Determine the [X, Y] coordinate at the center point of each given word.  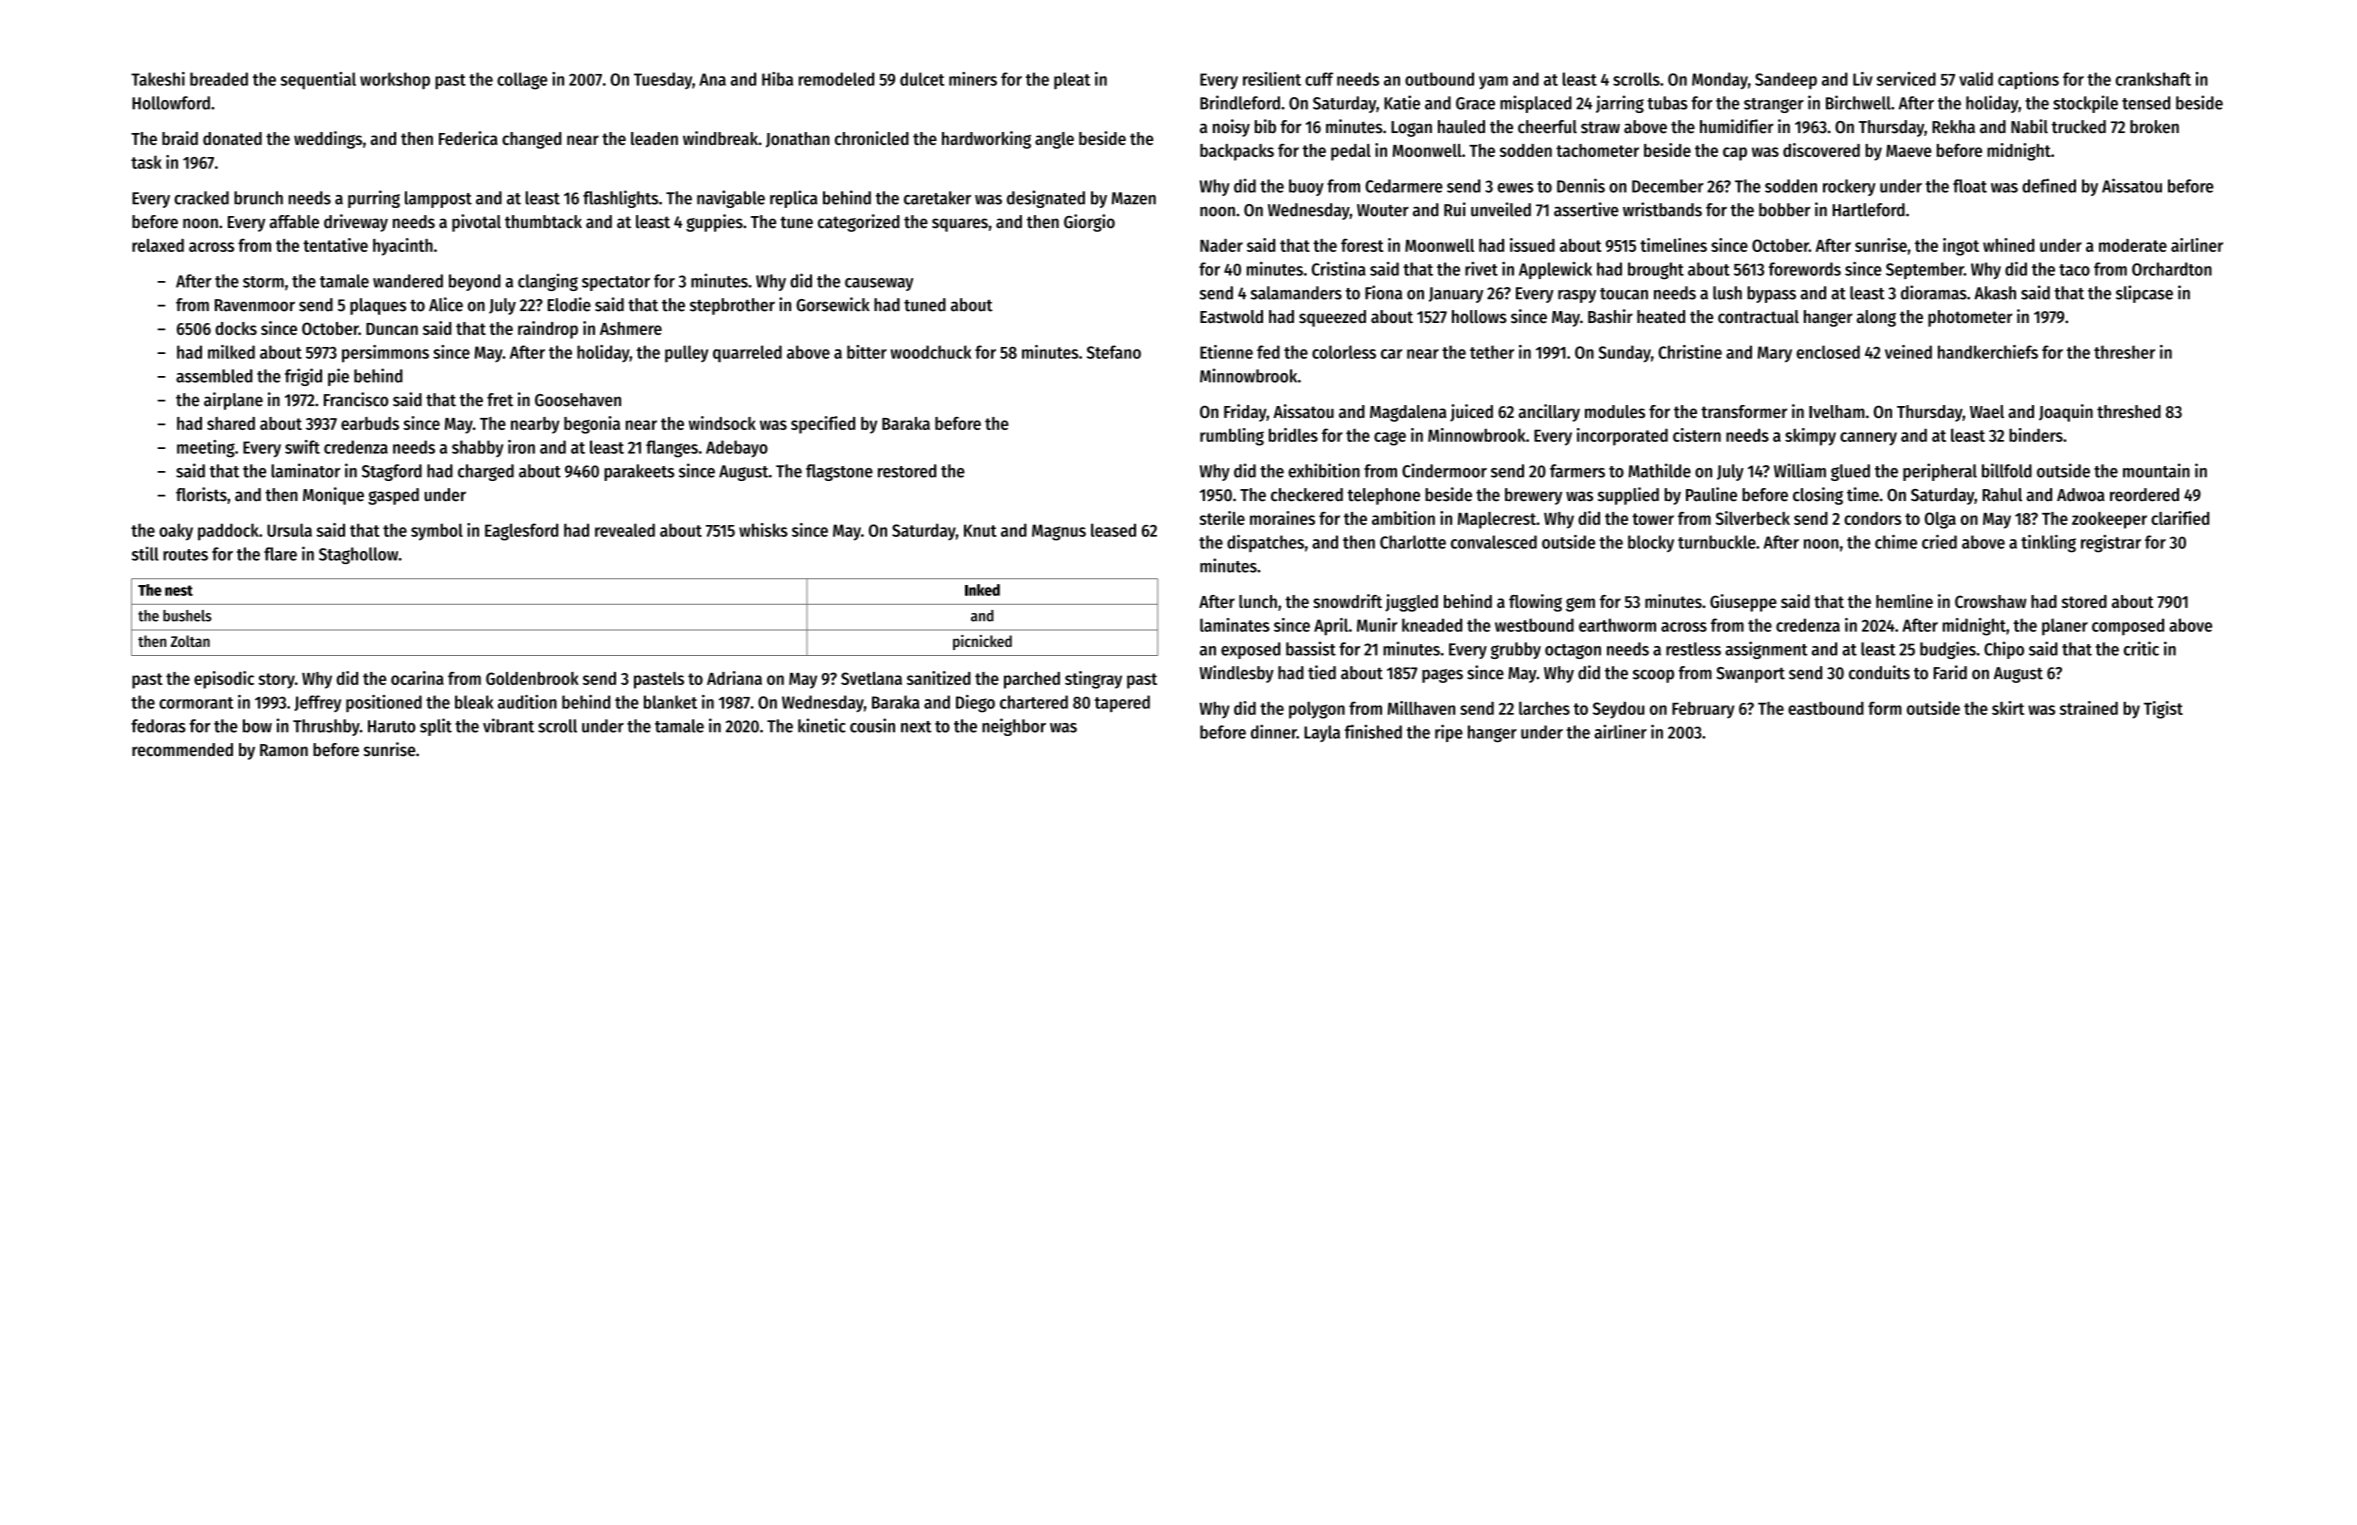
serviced [1906, 79]
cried [1939, 542]
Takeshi [158, 79]
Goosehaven [578, 400]
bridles [1293, 435]
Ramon [284, 750]
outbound [1439, 79]
